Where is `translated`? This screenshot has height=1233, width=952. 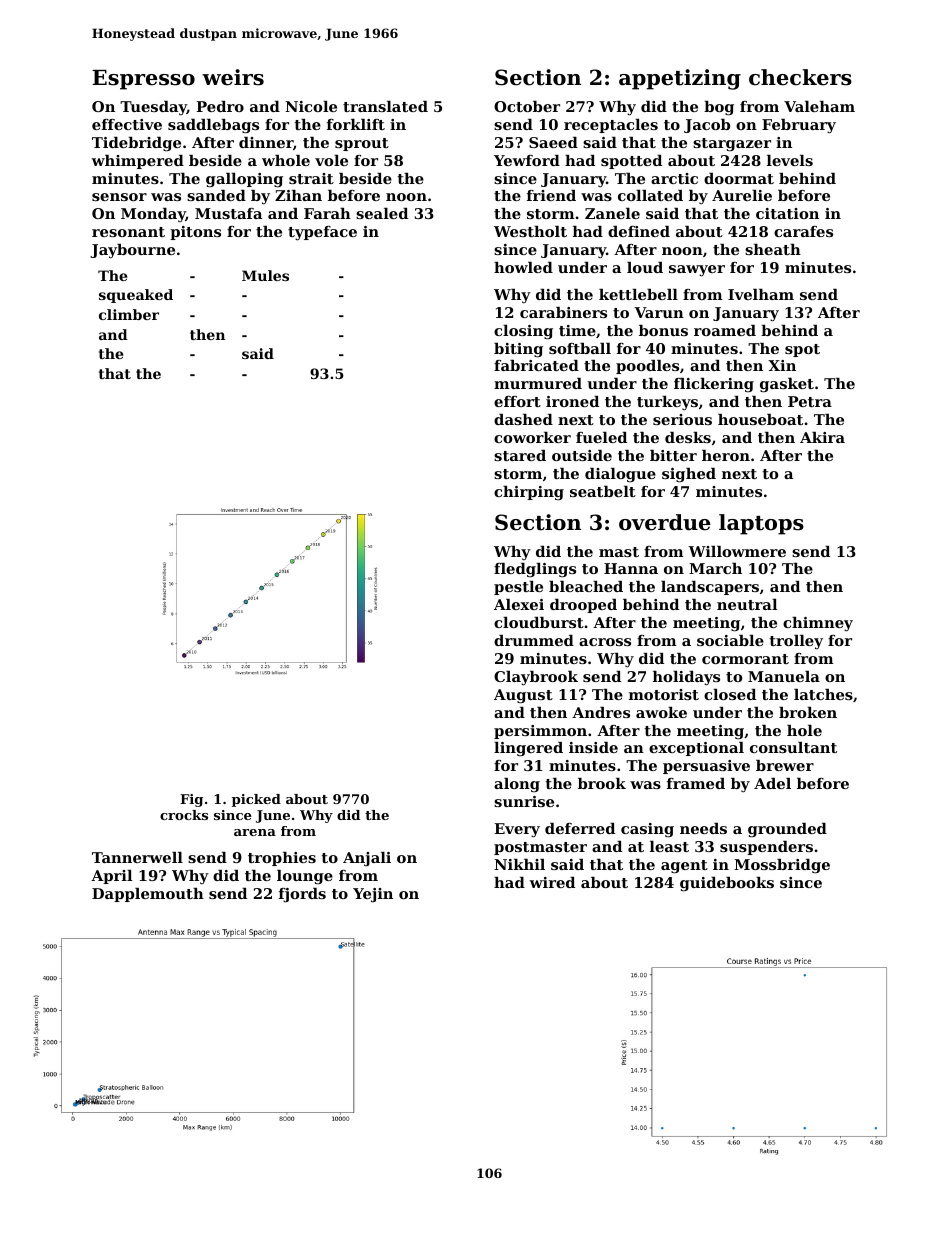
translated is located at coordinates (385, 106).
